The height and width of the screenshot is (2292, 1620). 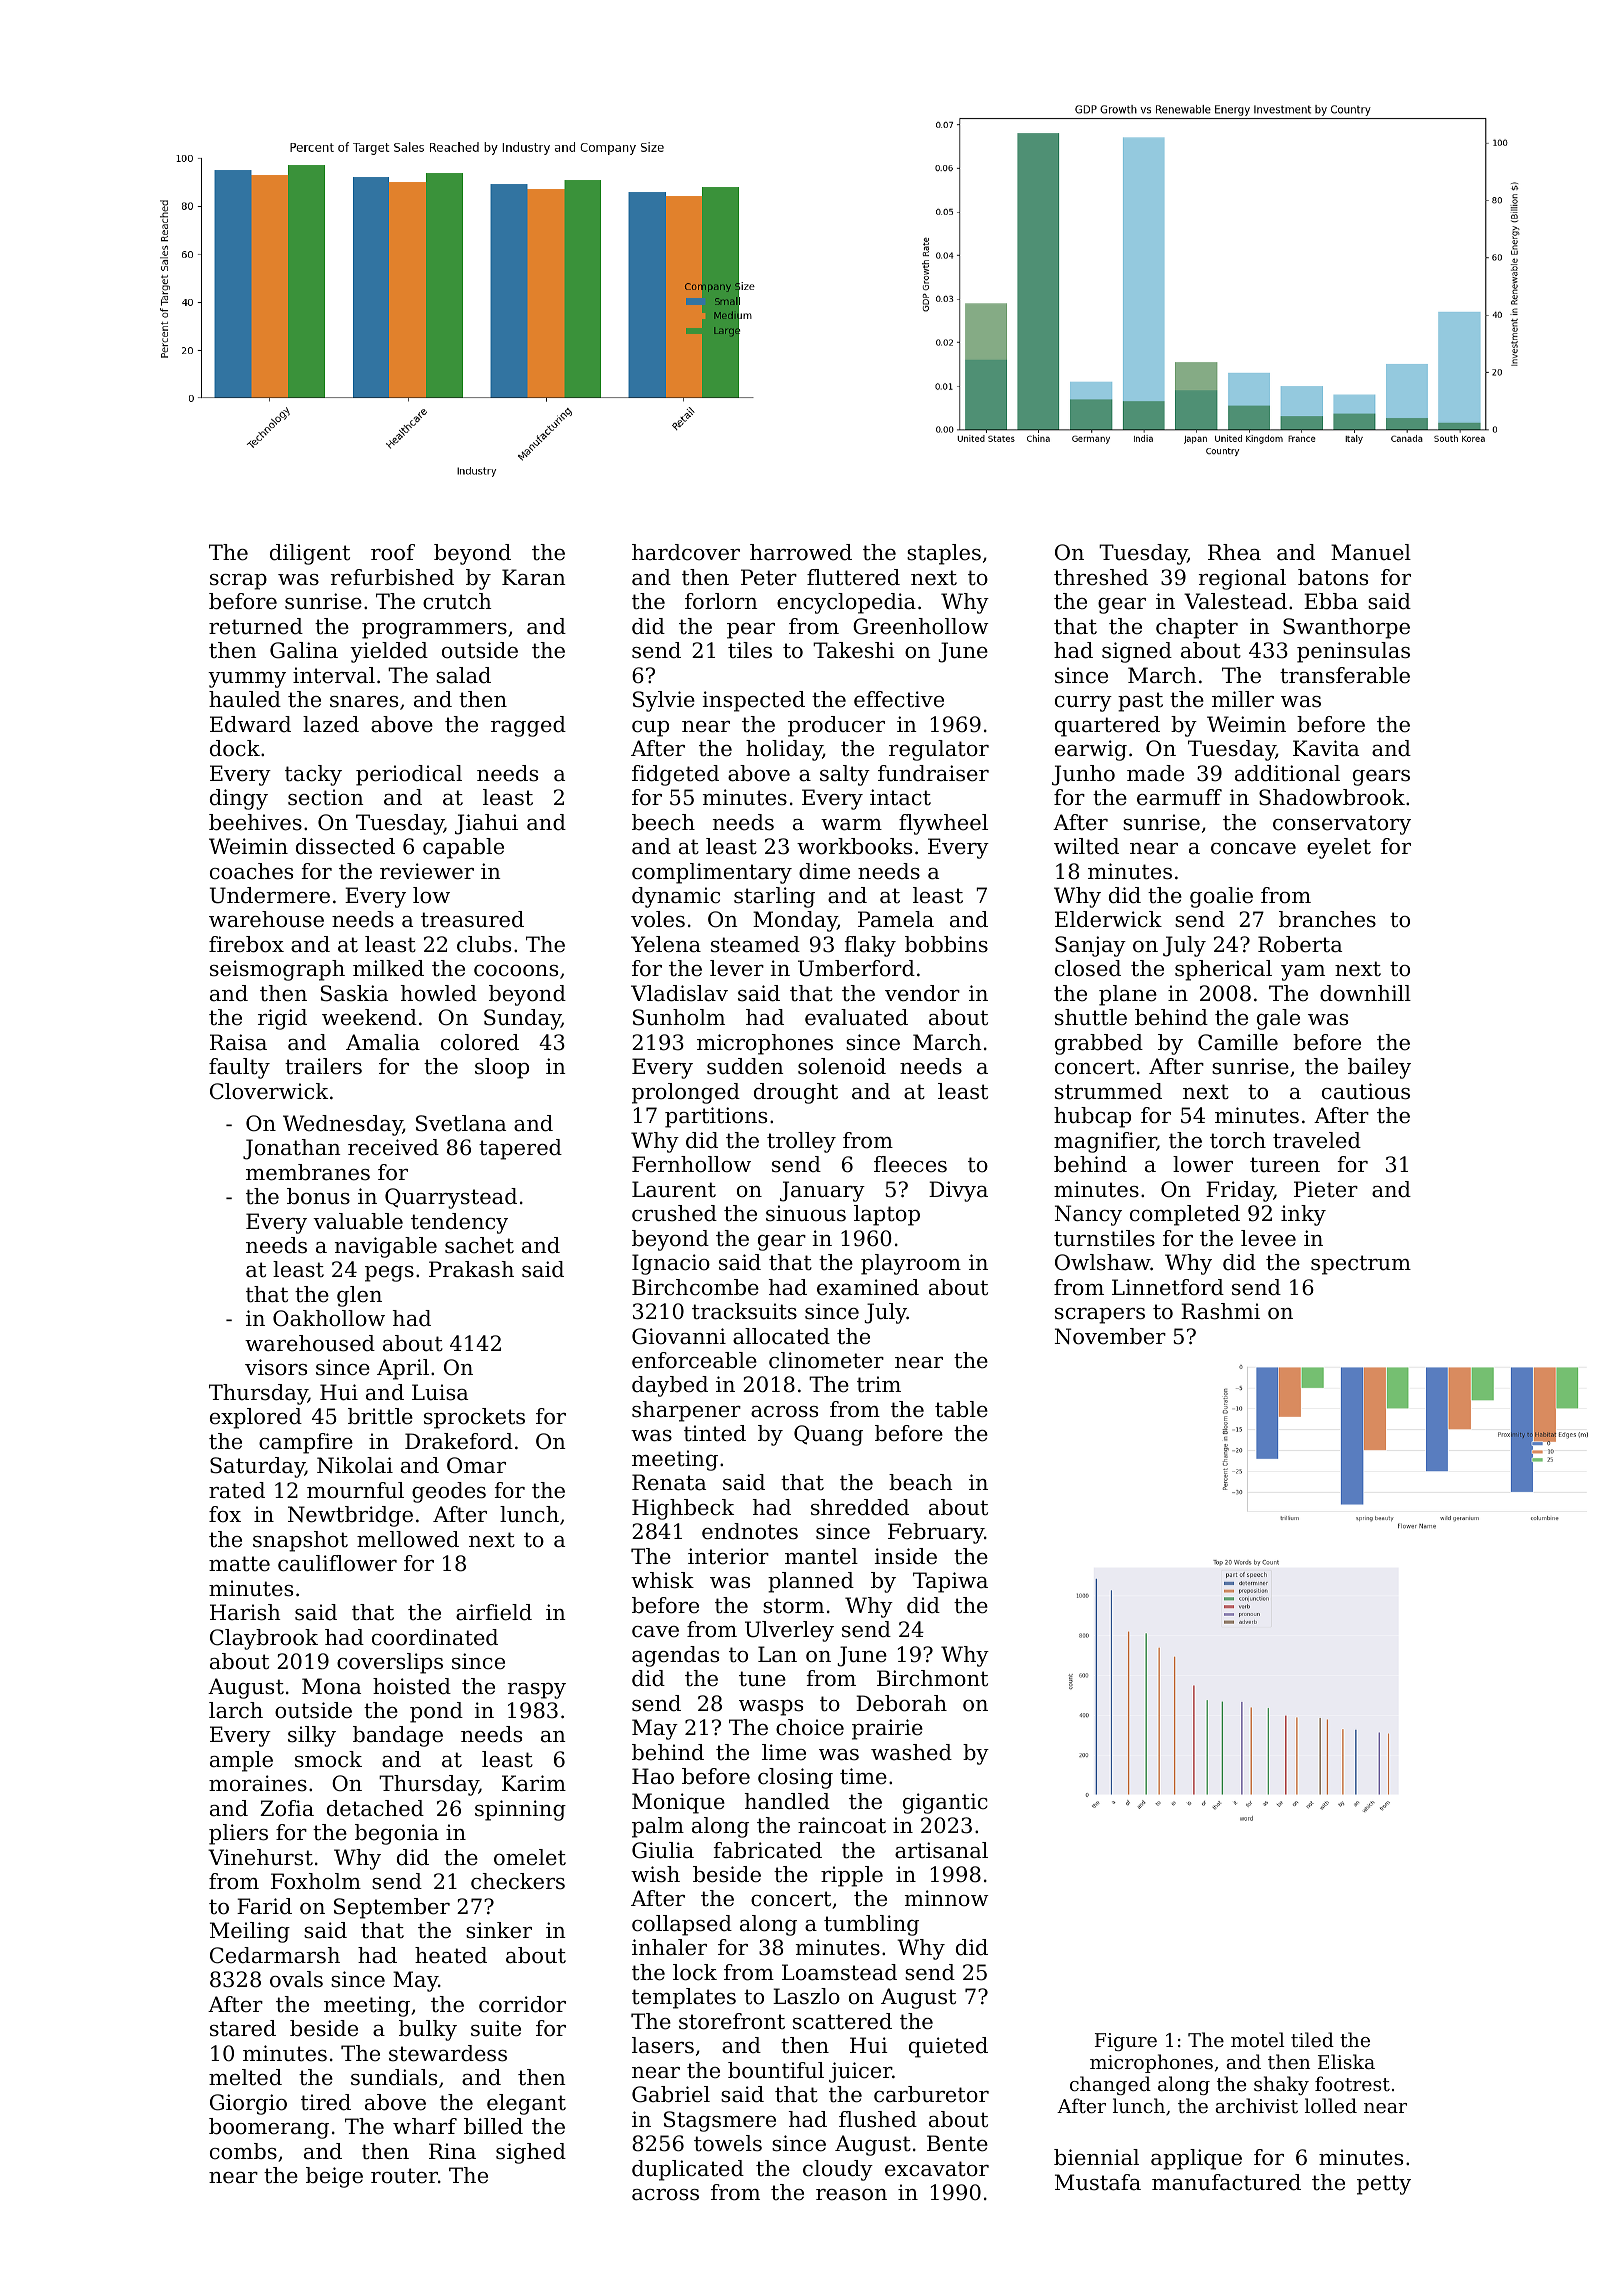 What do you see at coordinates (801, 552) in the screenshot?
I see `harrowed` at bounding box center [801, 552].
